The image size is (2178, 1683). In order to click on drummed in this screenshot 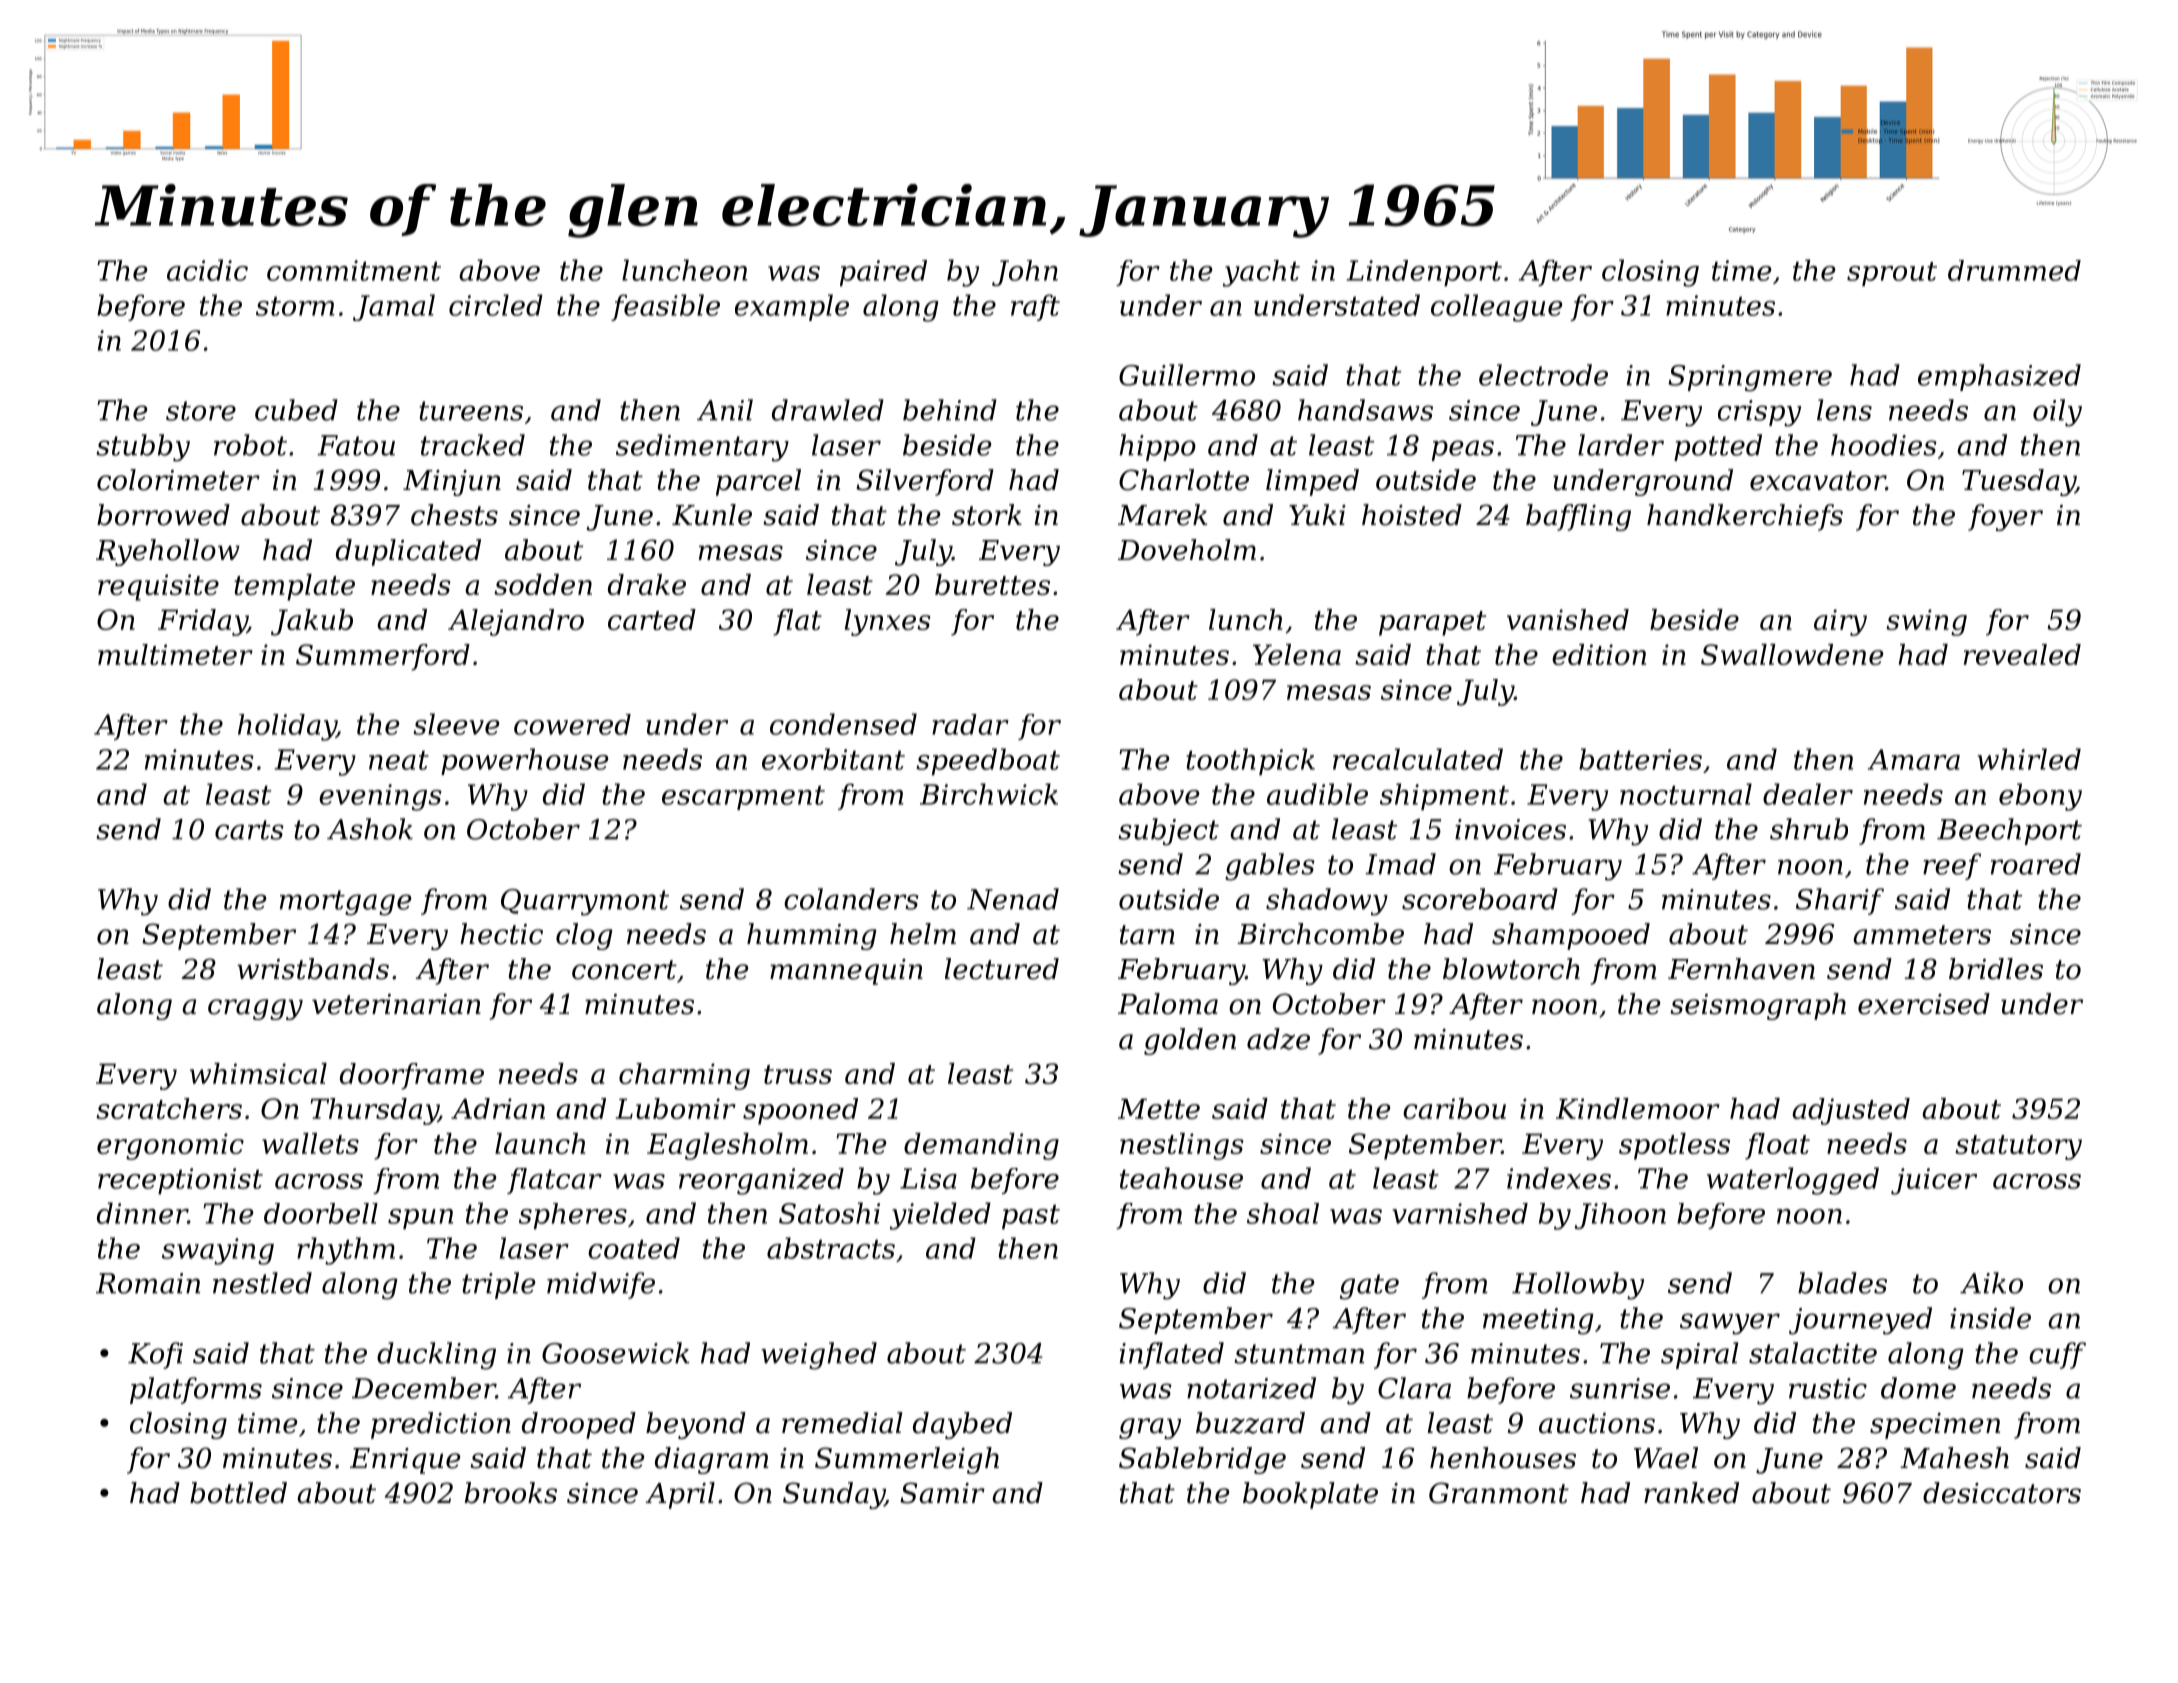, I will do `click(2014, 270)`.
